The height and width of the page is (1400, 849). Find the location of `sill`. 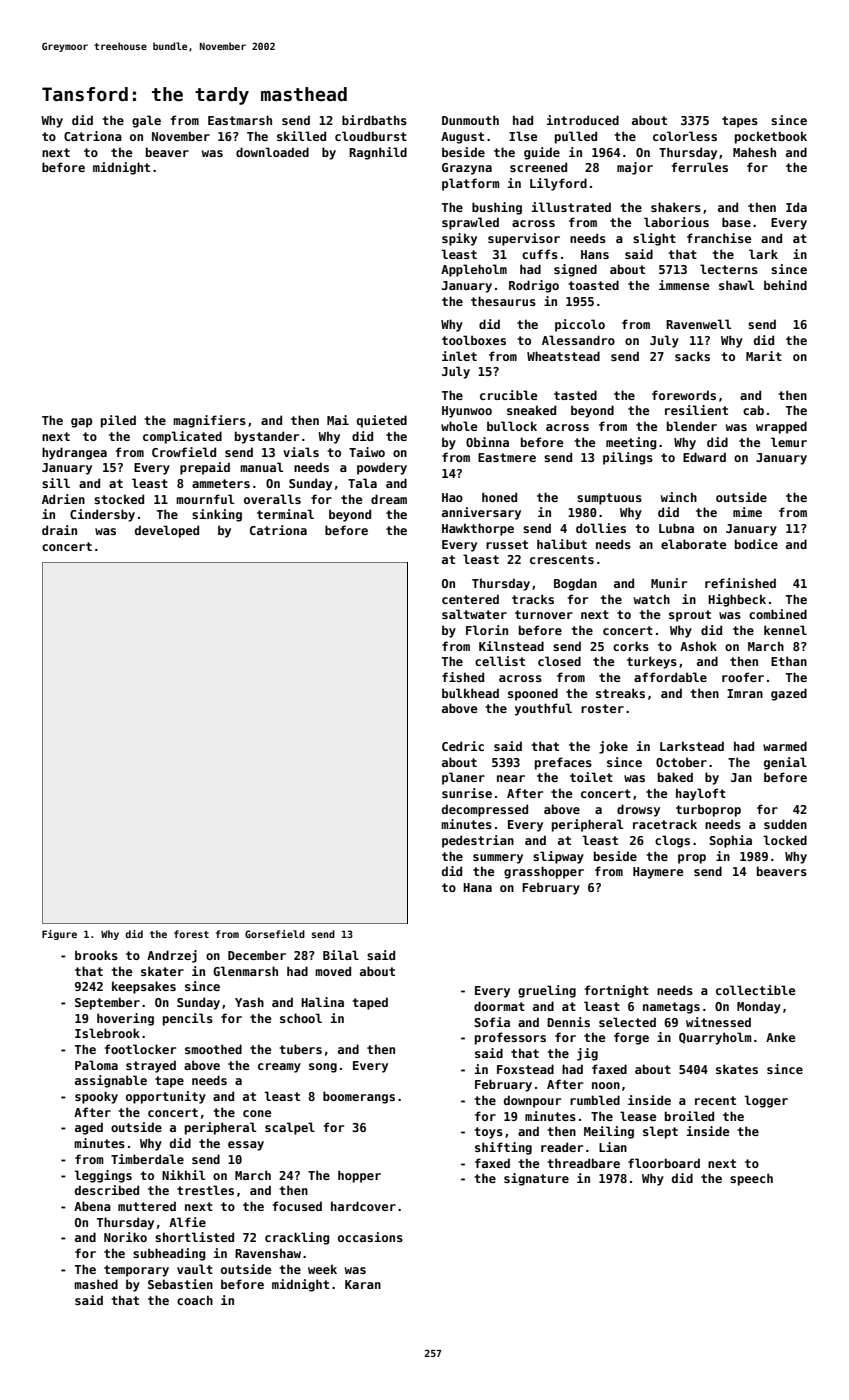

sill is located at coordinates (56, 483).
